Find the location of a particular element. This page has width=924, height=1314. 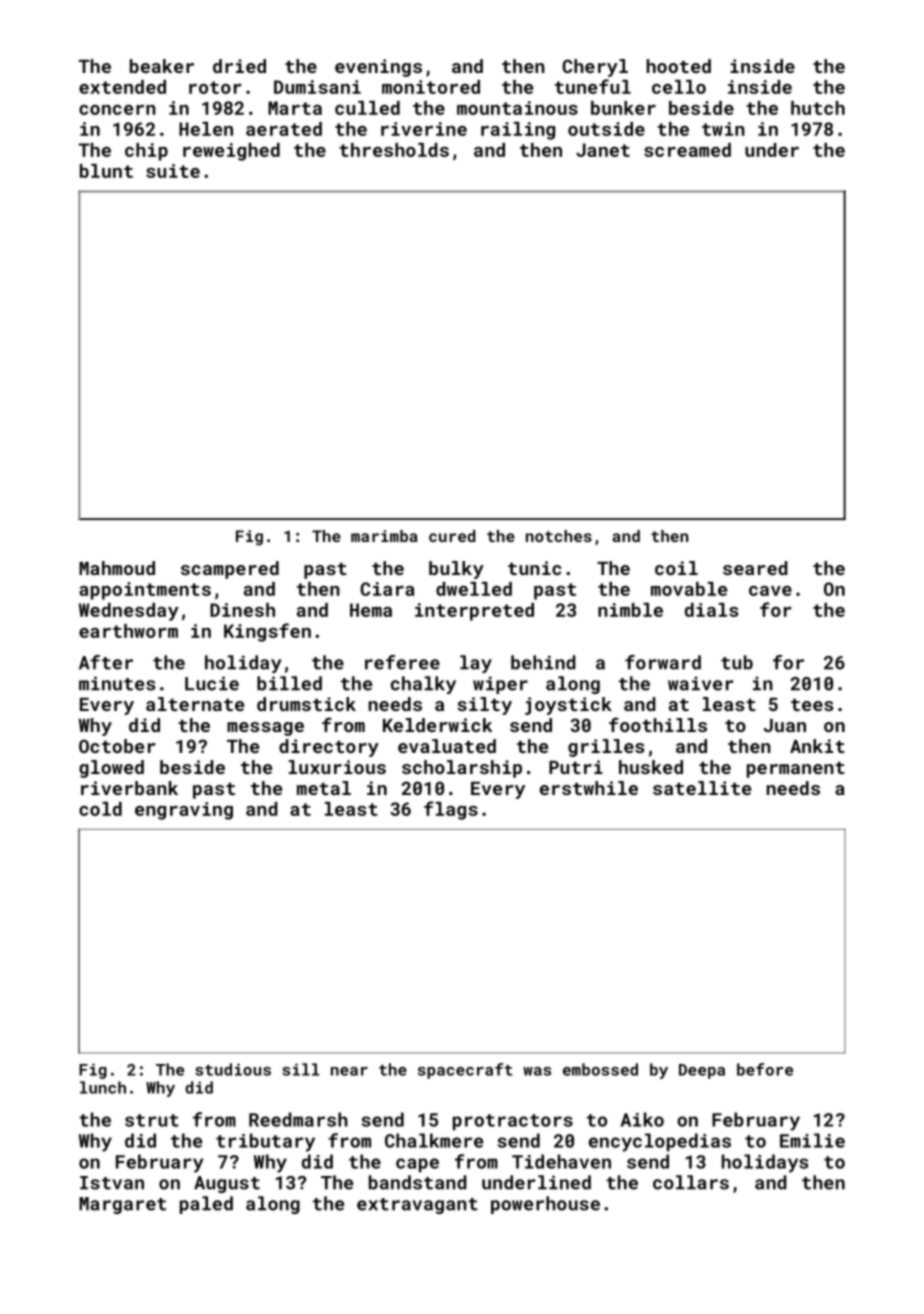

collars is located at coordinates (691, 1182).
